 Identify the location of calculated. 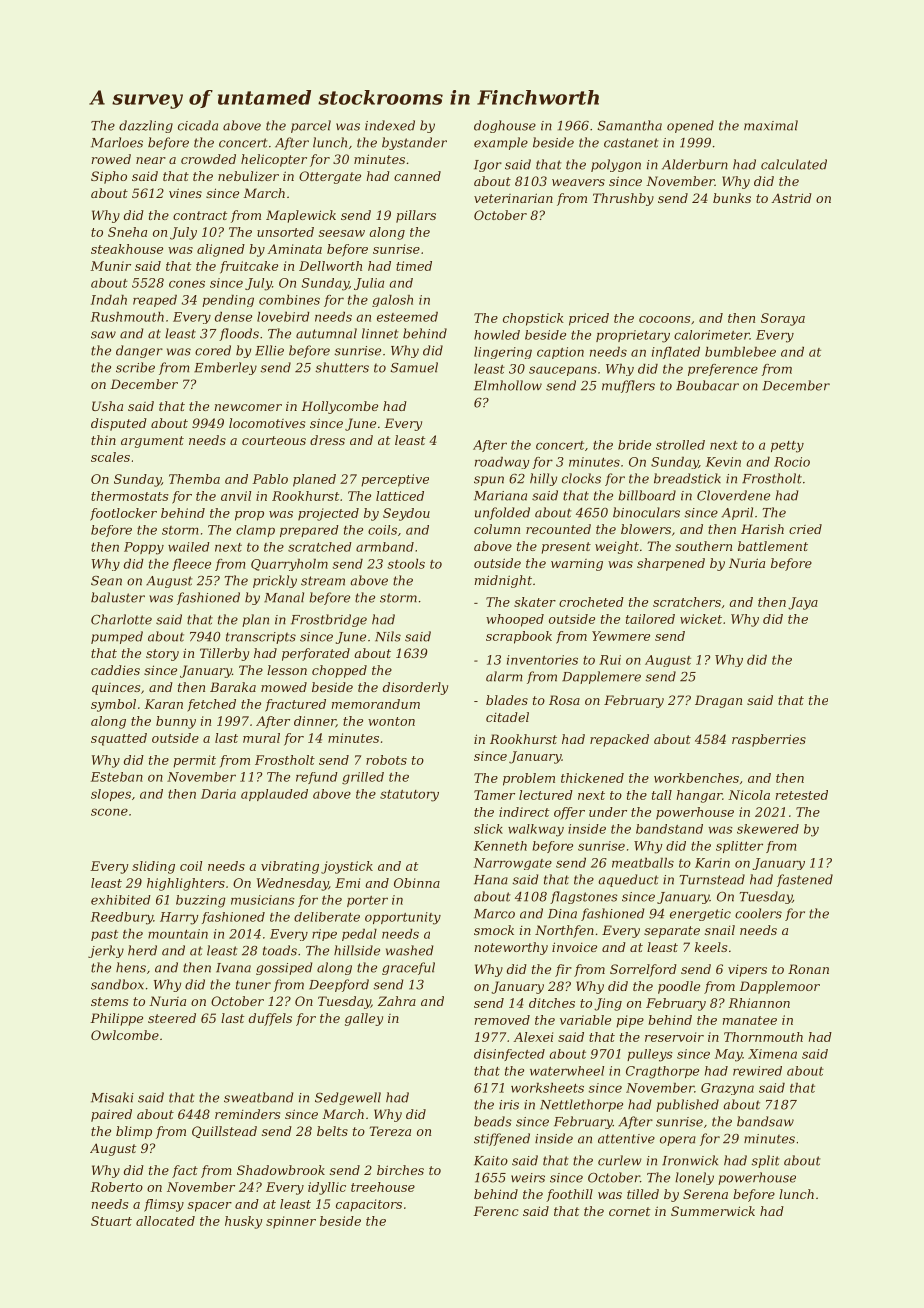
(794, 164).
